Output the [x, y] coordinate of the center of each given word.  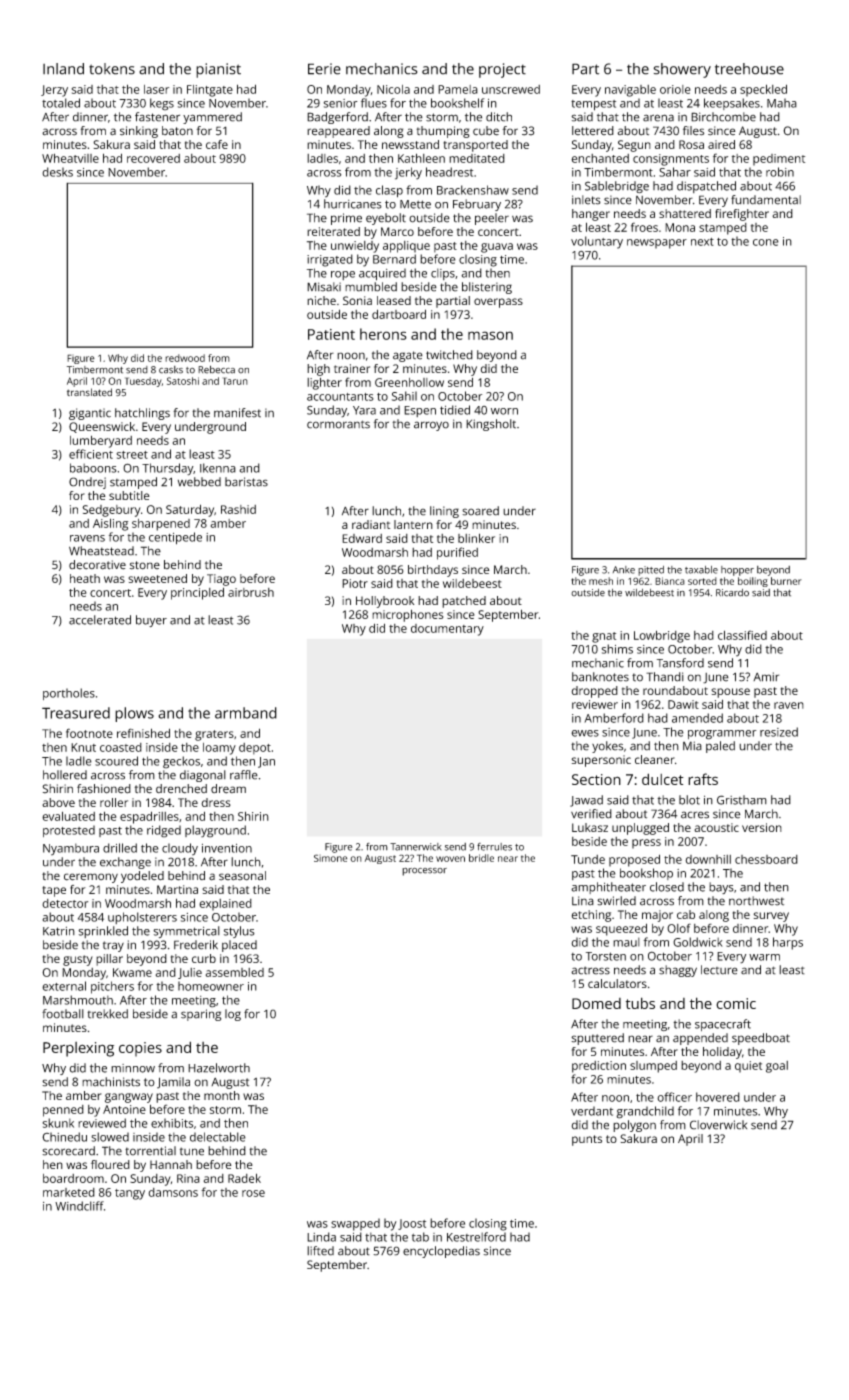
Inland [63, 69]
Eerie [324, 69]
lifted [320, 1251]
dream [228, 789]
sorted [702, 581]
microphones [407, 615]
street [132, 455]
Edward [362, 538]
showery [682, 70]
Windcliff [79, 1206]
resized [779, 732]
